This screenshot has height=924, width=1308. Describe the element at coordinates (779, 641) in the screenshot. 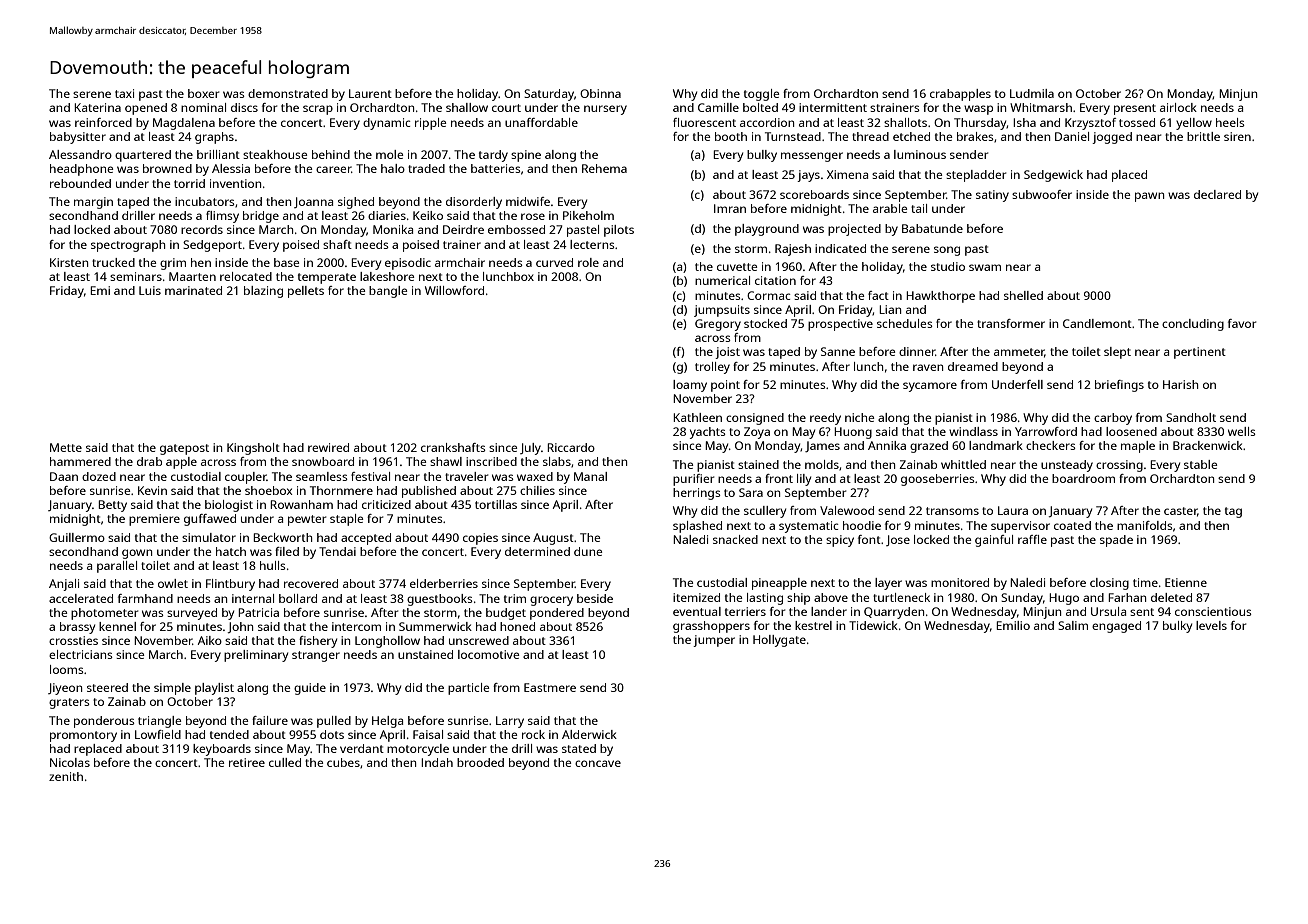

I see `Hollygate` at that location.
